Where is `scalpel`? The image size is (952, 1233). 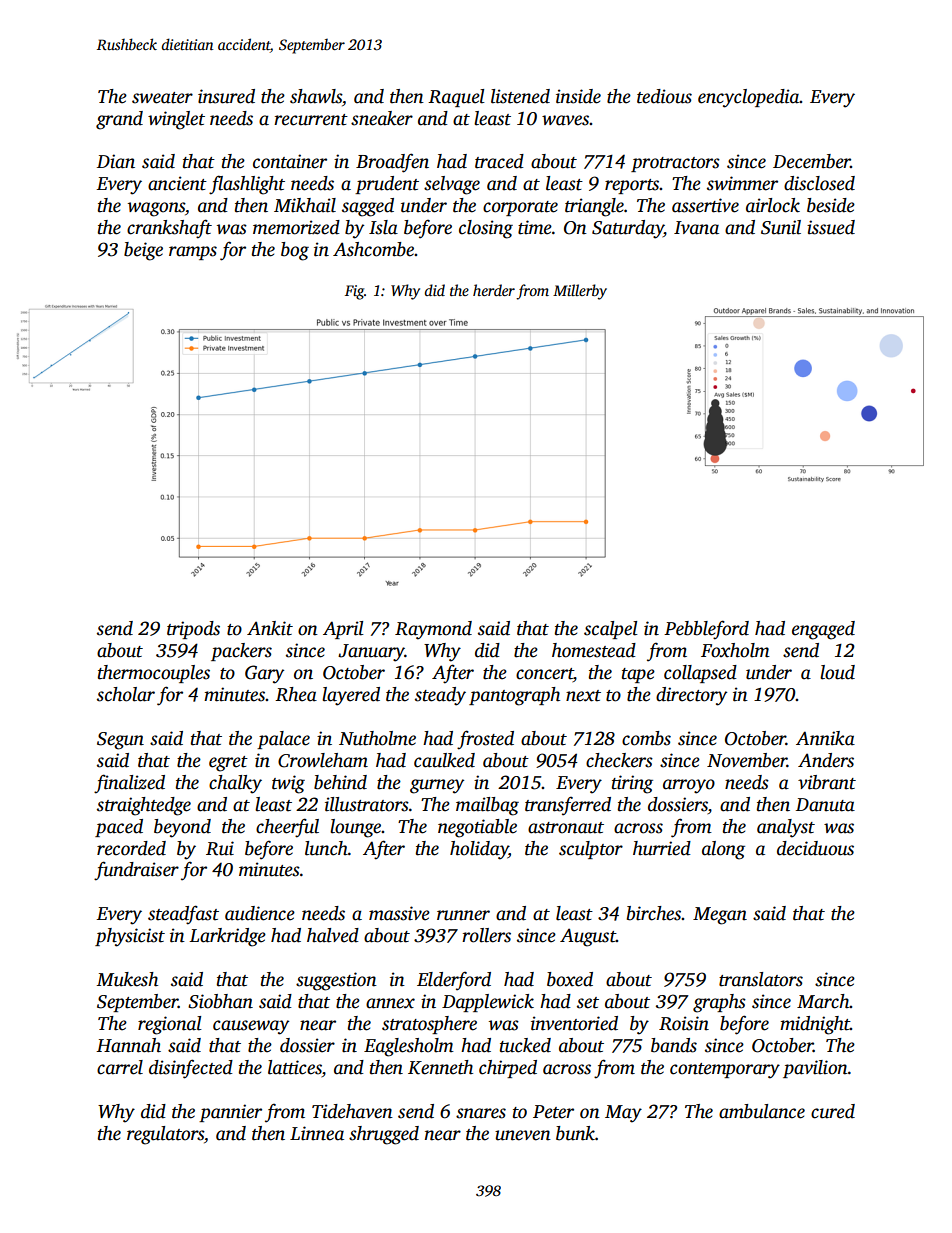 scalpel is located at coordinates (611, 630).
